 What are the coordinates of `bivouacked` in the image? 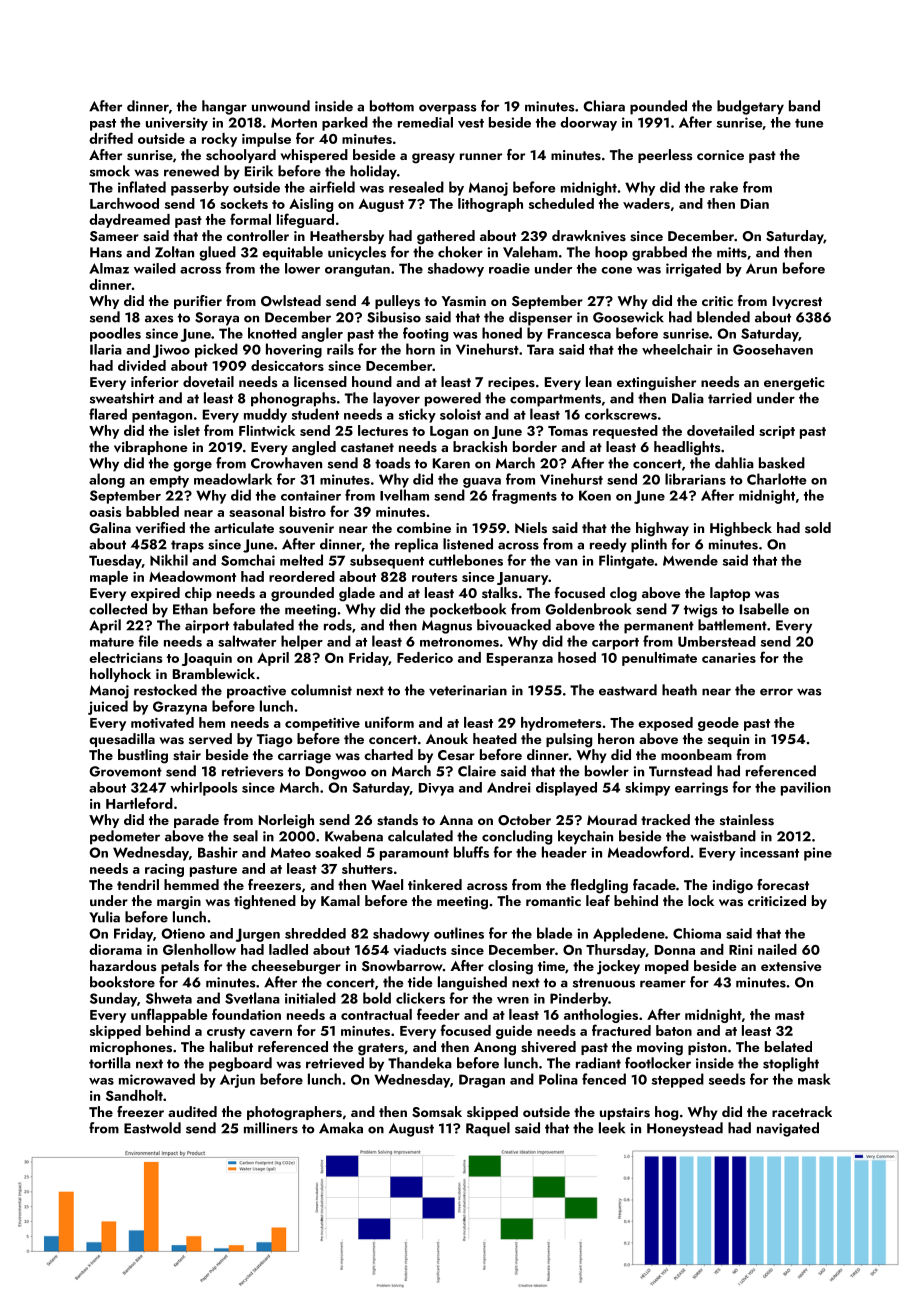 It's located at (514, 625).
